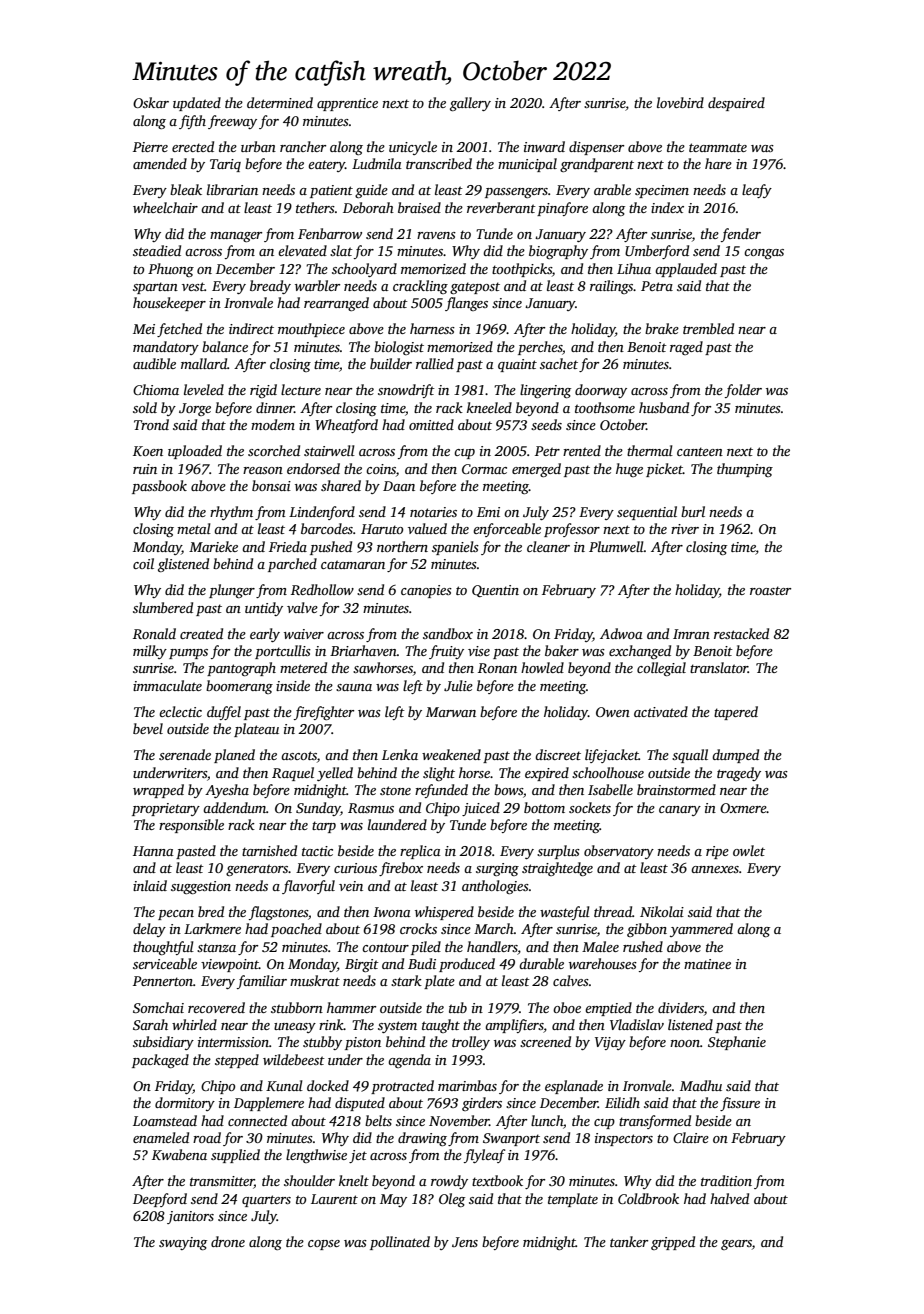  Describe the element at coordinates (717, 852) in the screenshot. I see `ripe` at that location.
